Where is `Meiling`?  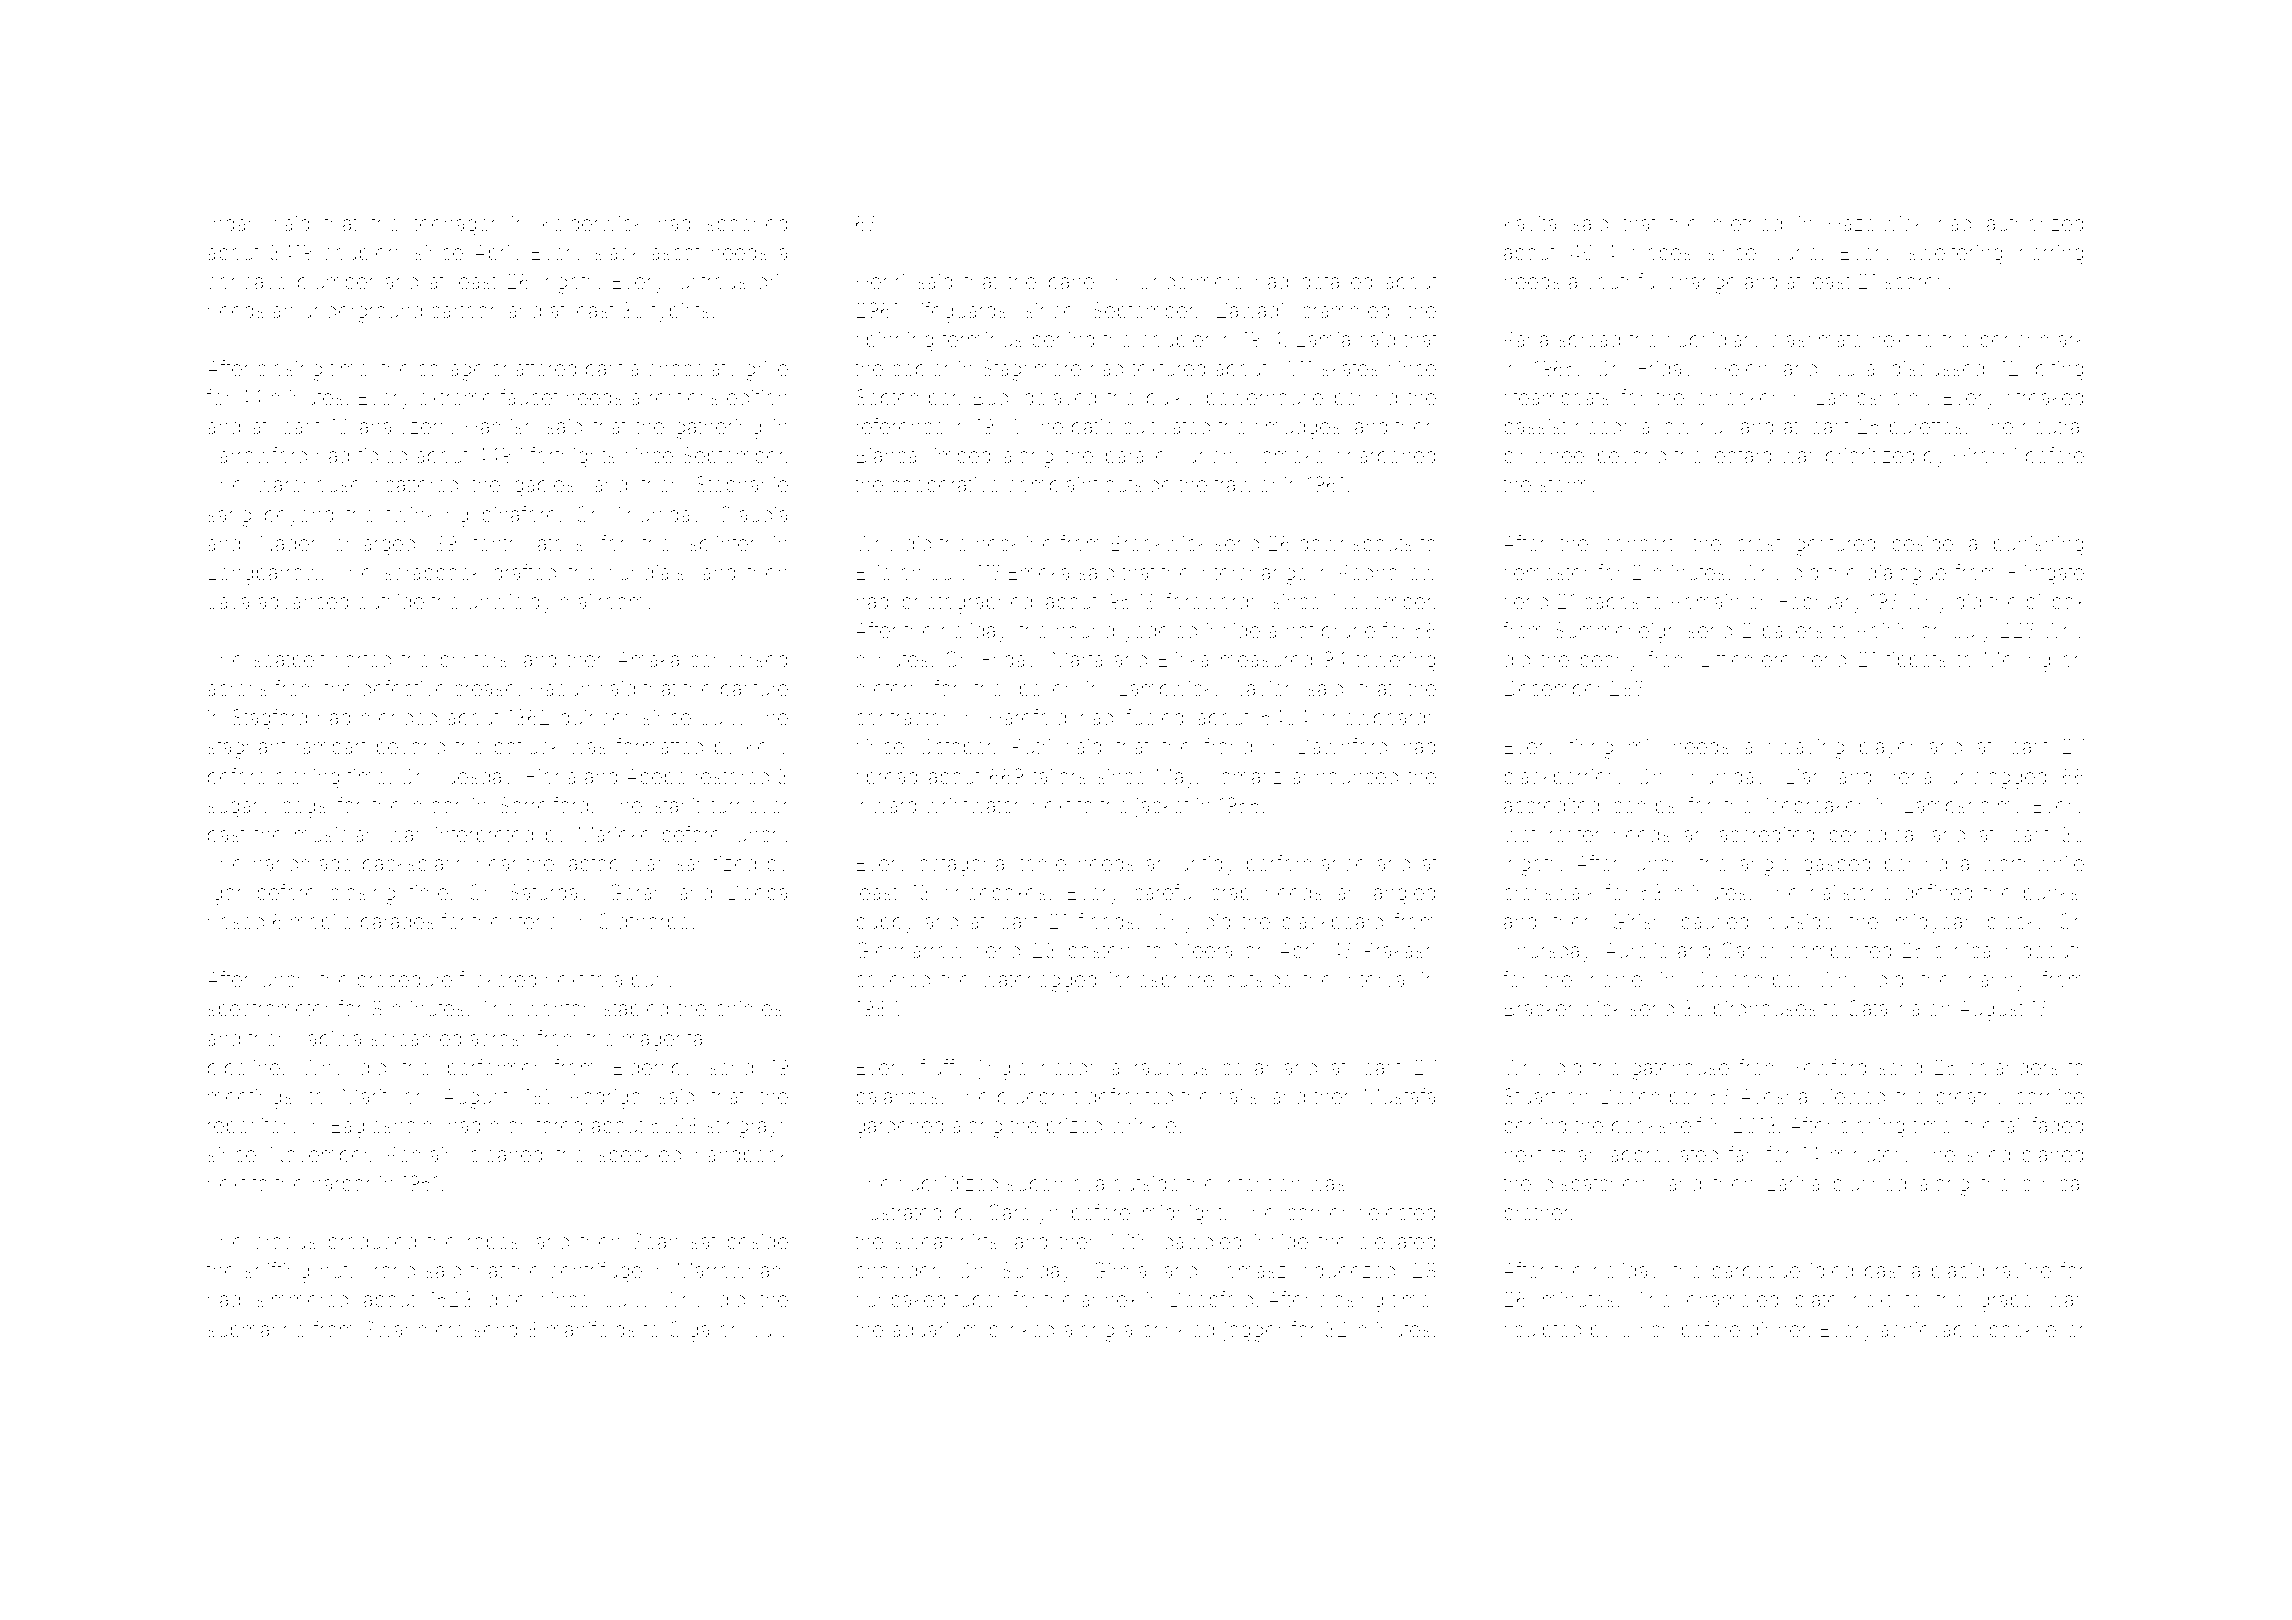
Meiling is located at coordinates (2017, 662).
